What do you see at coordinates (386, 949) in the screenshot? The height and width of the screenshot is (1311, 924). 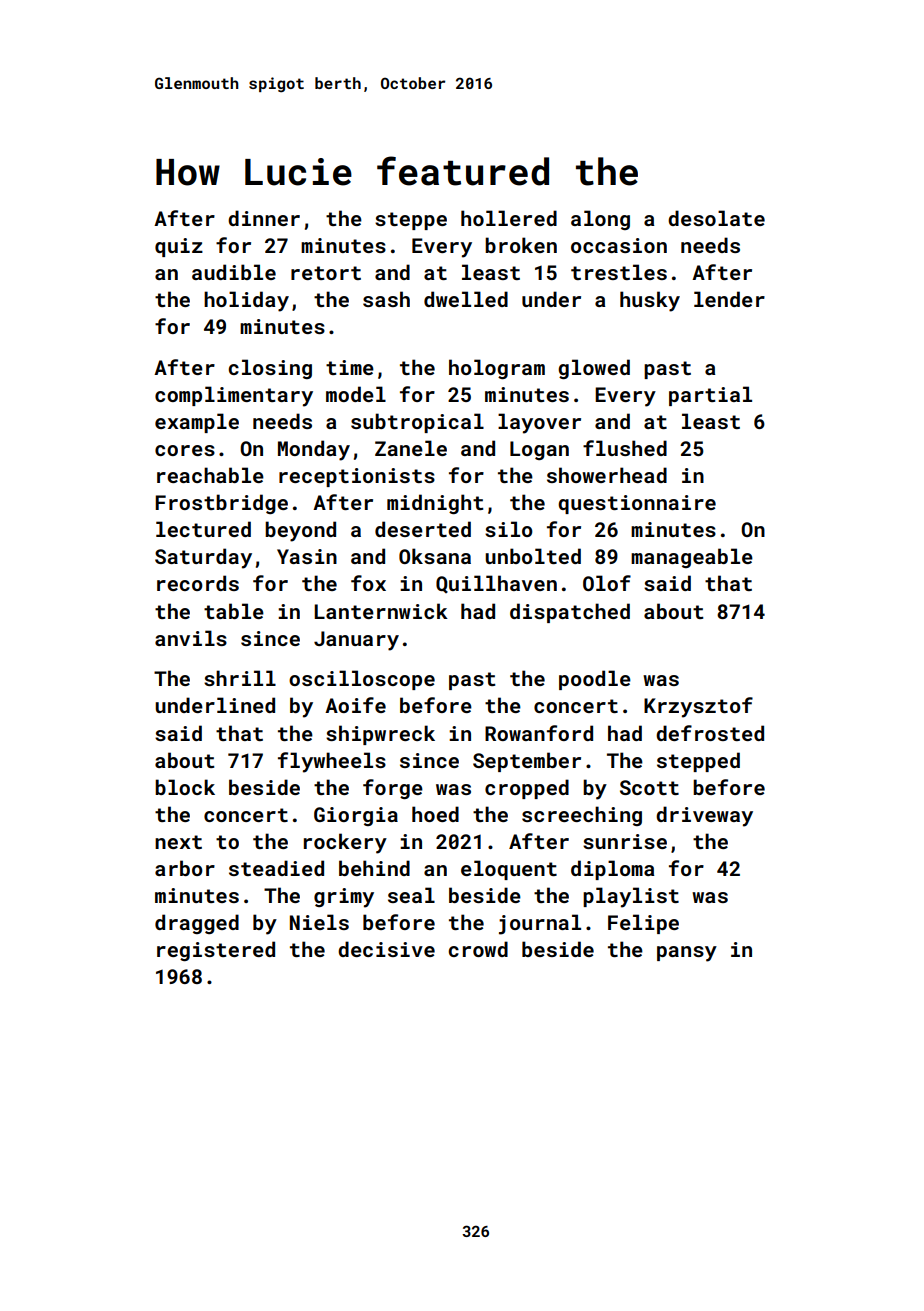 I see `decisive` at bounding box center [386, 949].
